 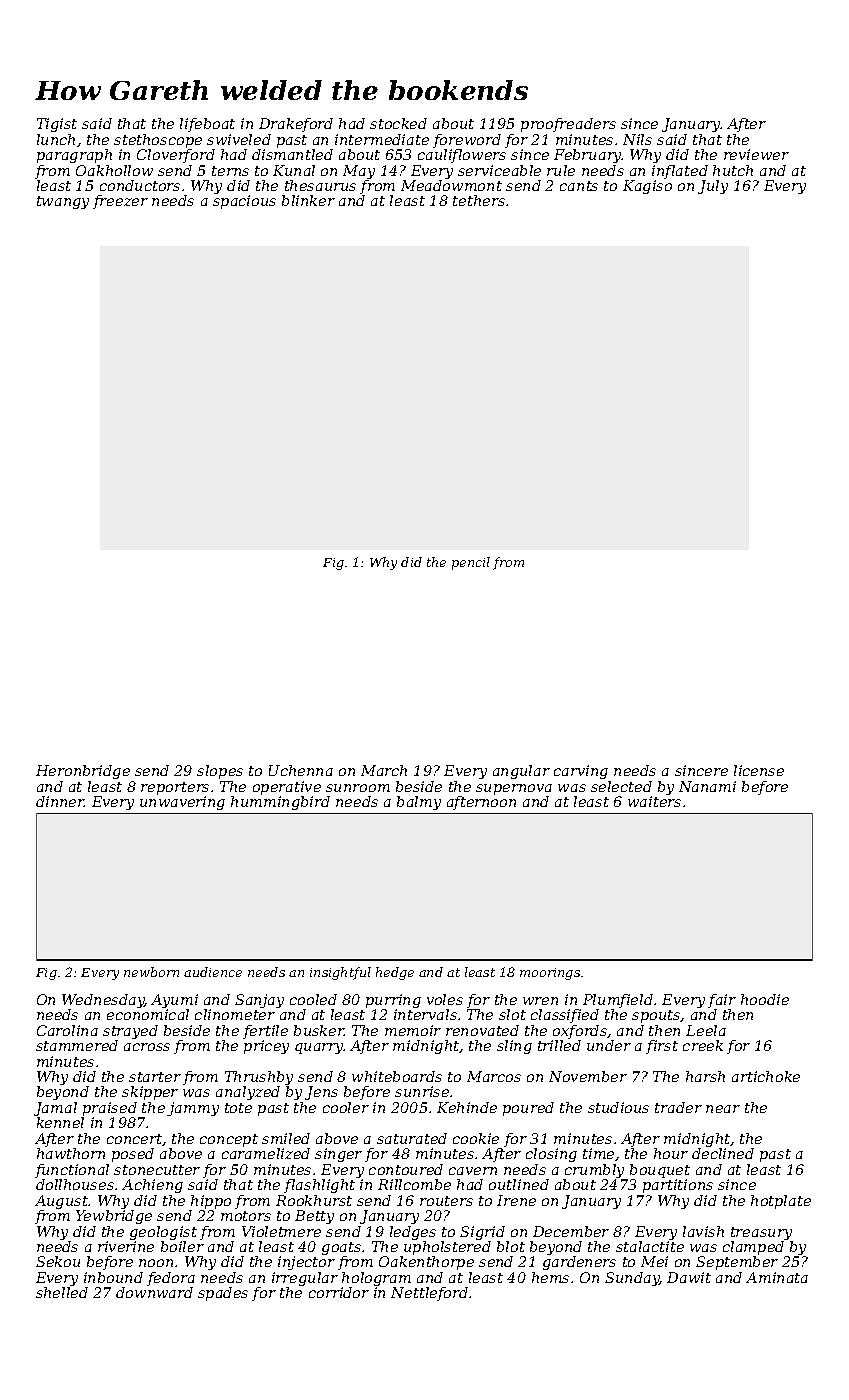 I want to click on license, so click(x=759, y=770).
